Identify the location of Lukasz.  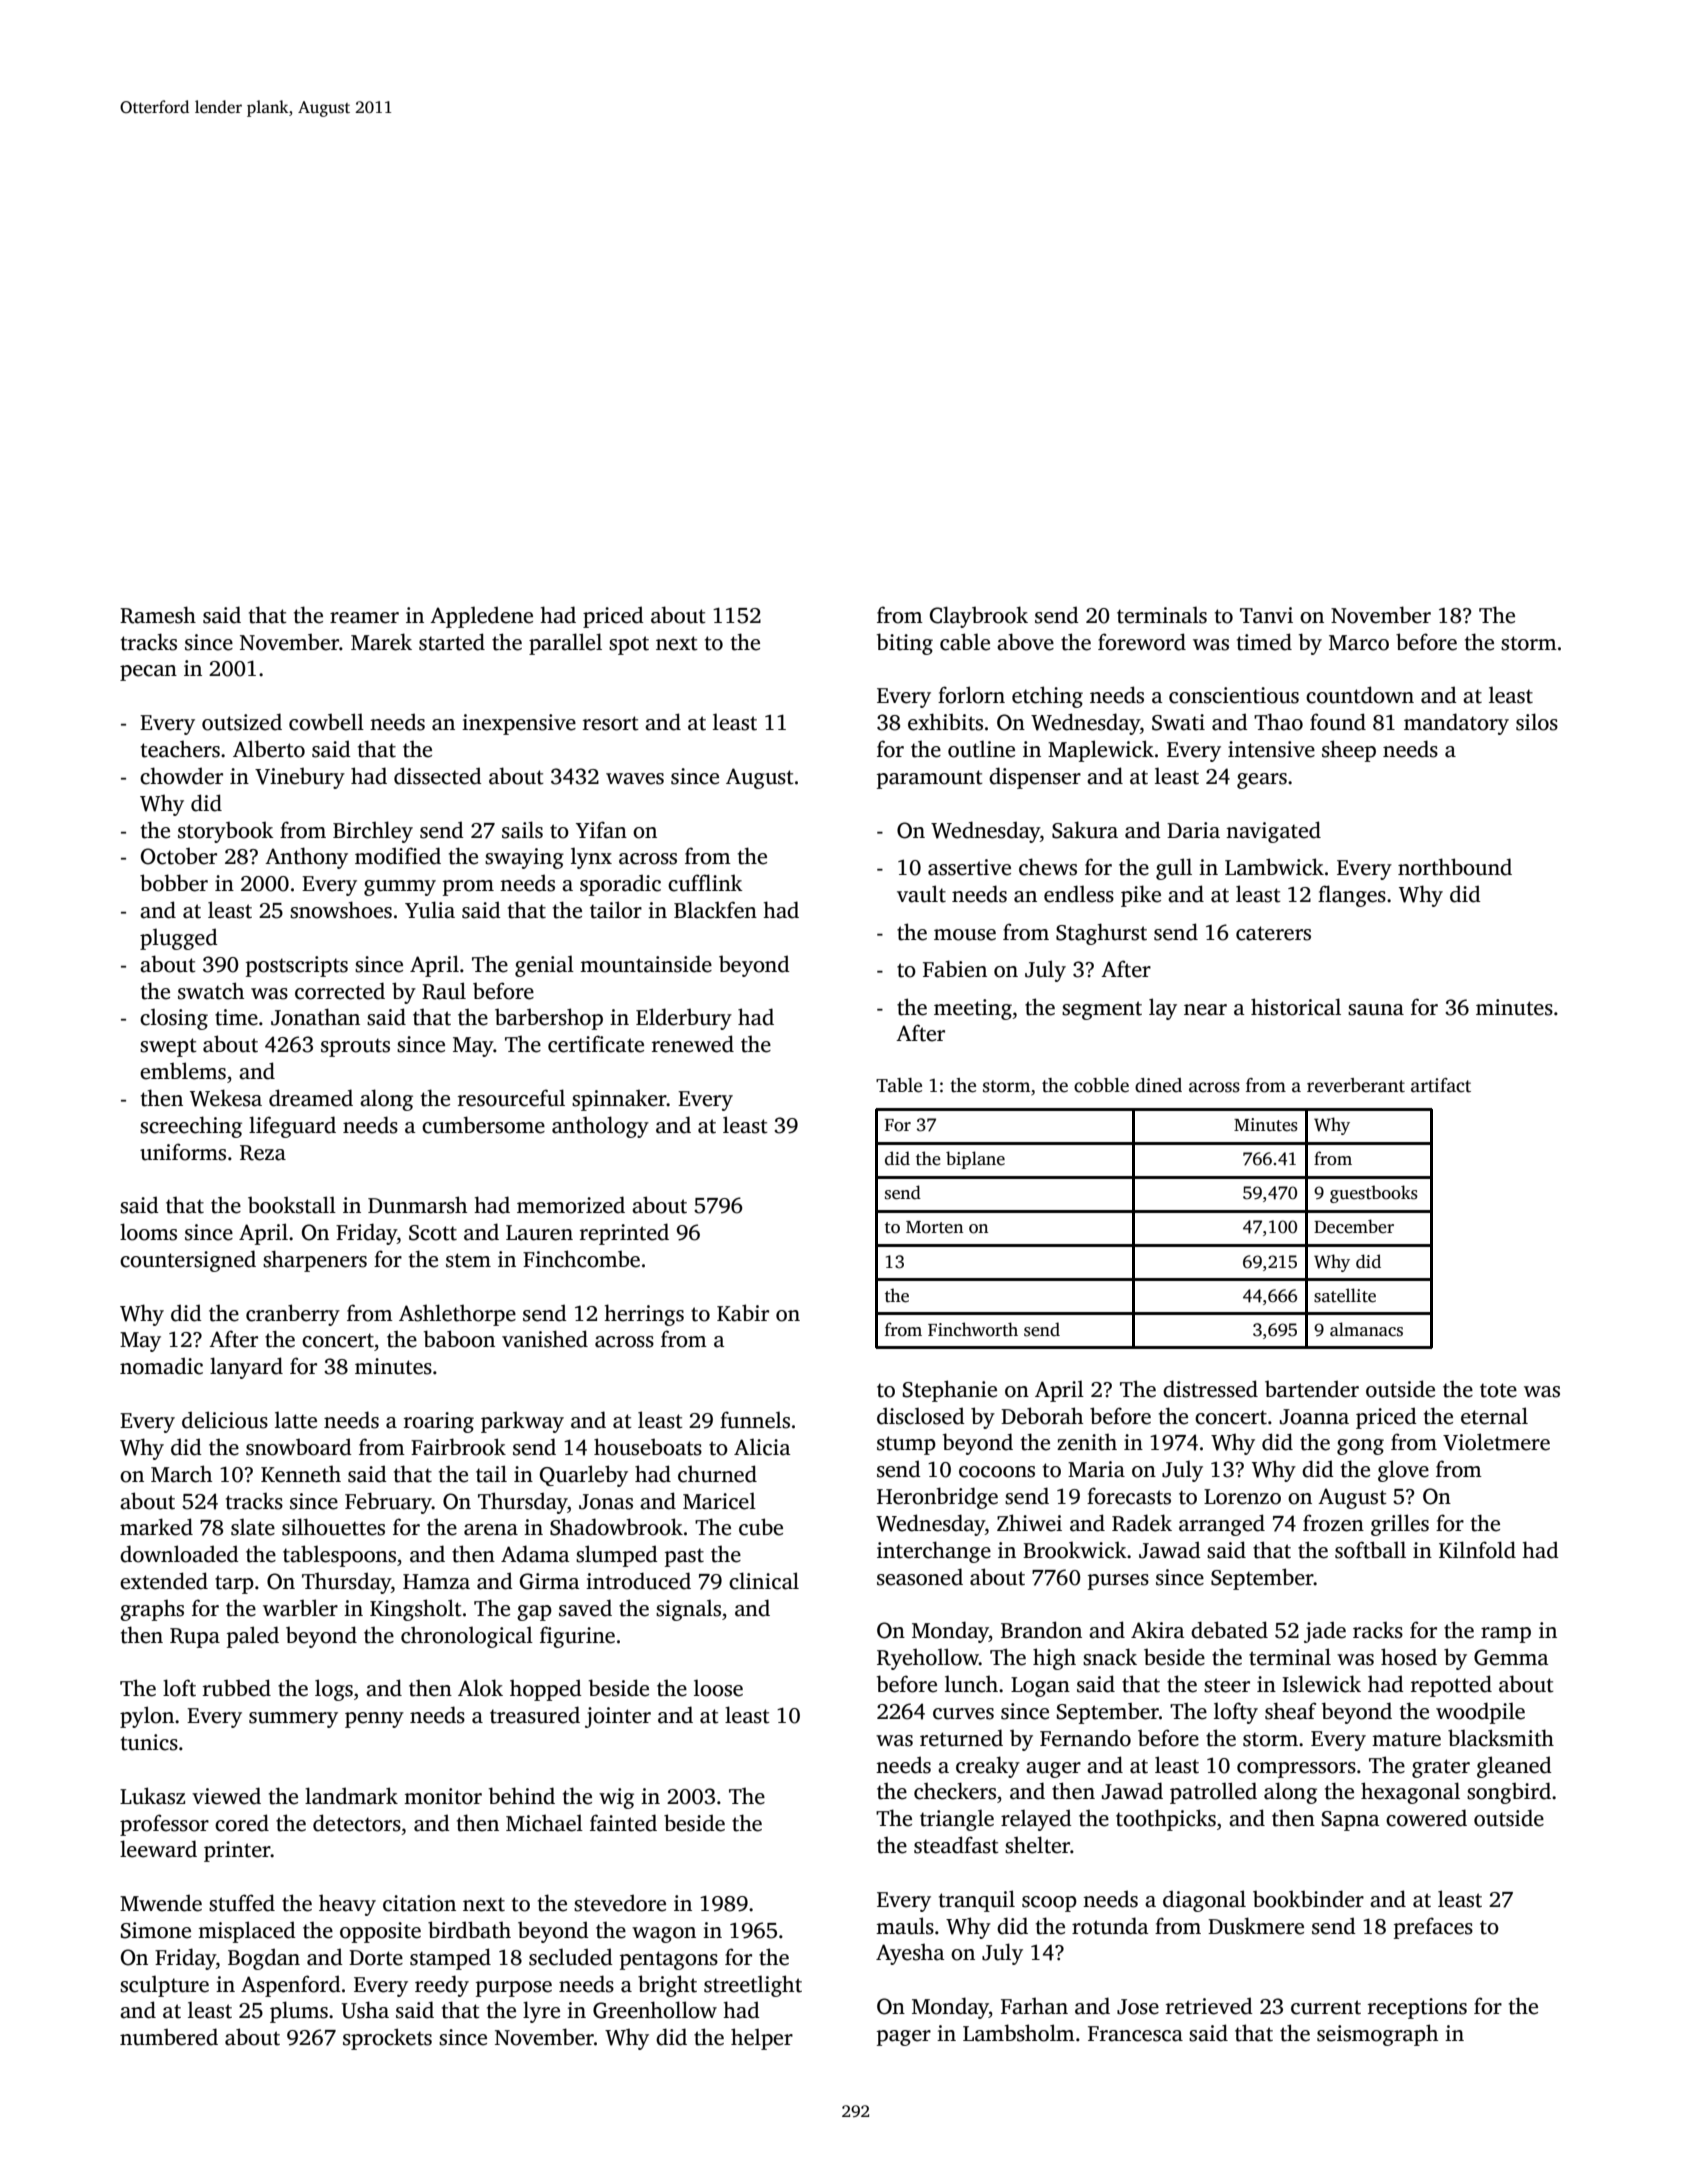
(152, 1796).
